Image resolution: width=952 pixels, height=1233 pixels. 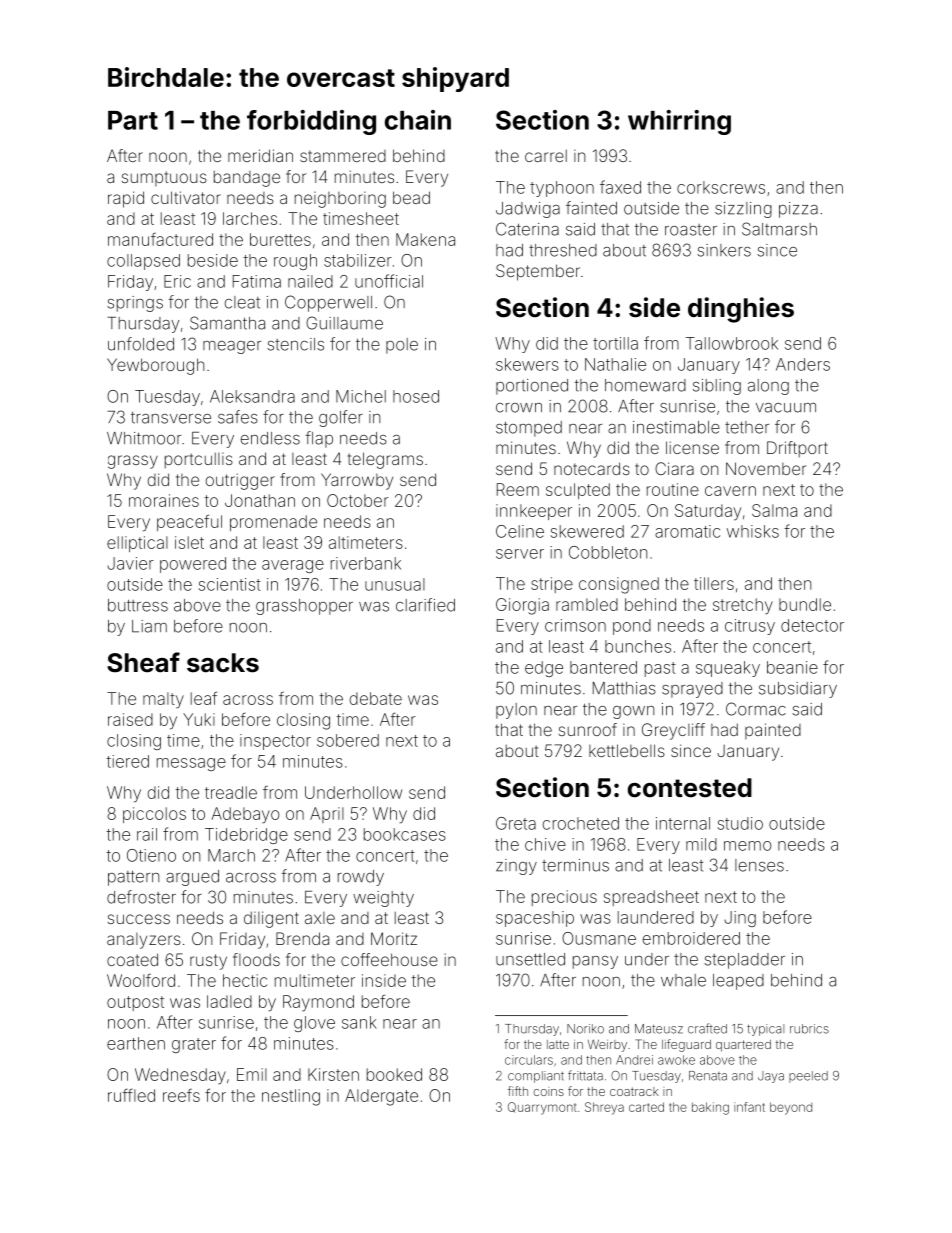 What do you see at coordinates (223, 663) in the document?
I see `sacks` at bounding box center [223, 663].
